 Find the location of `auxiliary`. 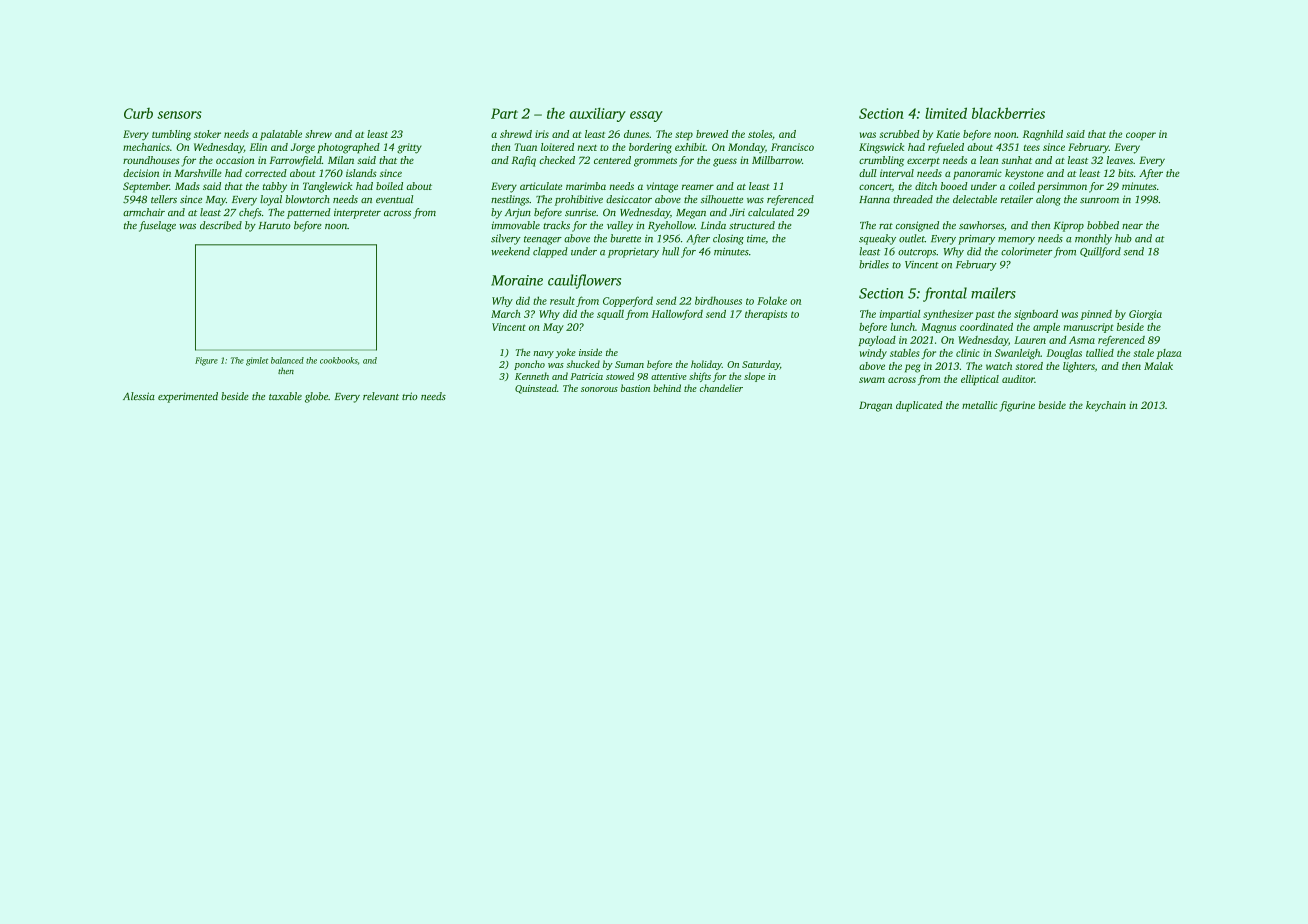

auxiliary is located at coordinates (598, 114).
